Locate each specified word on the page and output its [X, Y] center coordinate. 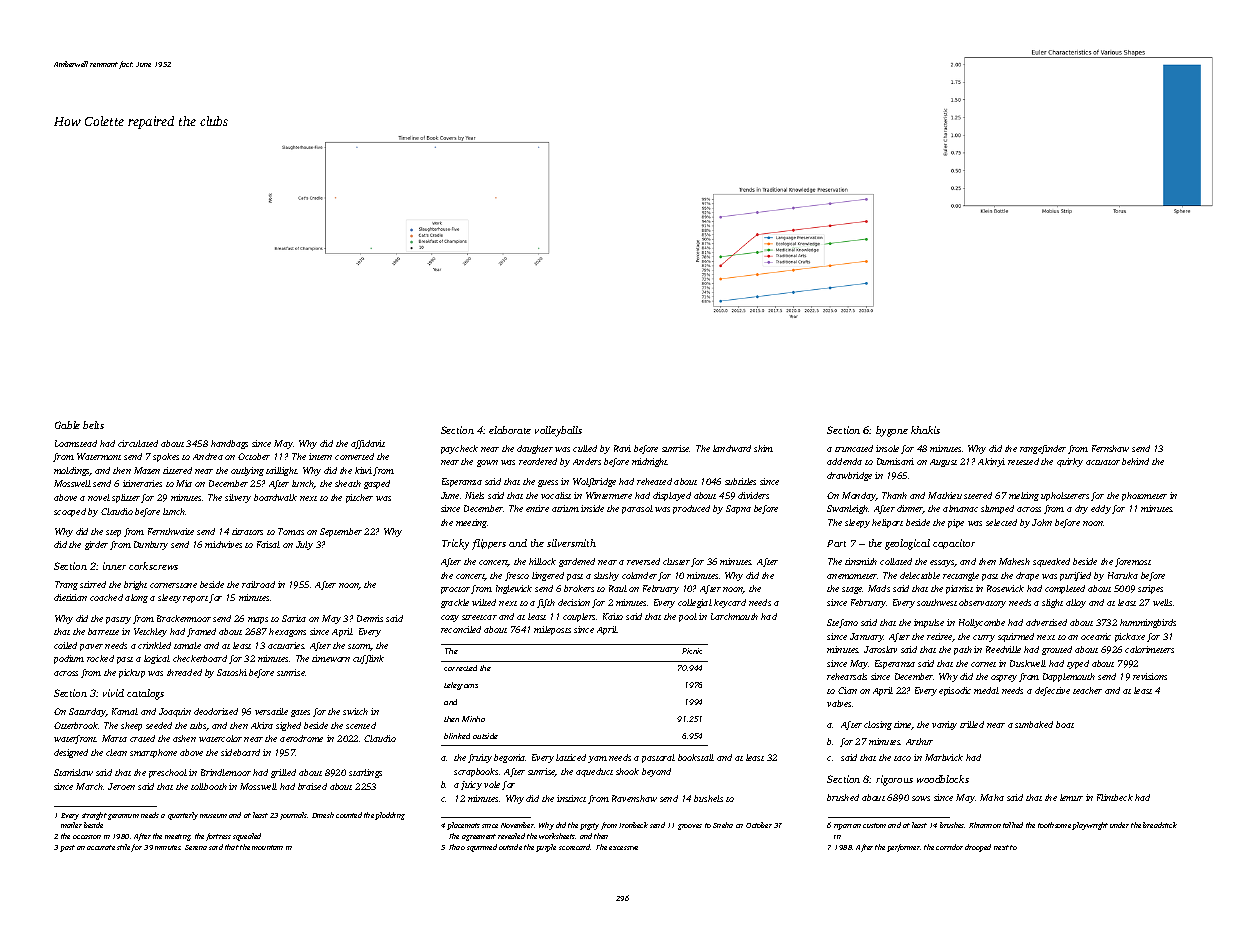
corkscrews [153, 566]
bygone [892, 431]
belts [93, 425]
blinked [457, 736]
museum [213, 816]
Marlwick [944, 757]
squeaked [1051, 562]
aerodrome [301, 738]
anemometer [852, 576]
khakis [925, 430]
